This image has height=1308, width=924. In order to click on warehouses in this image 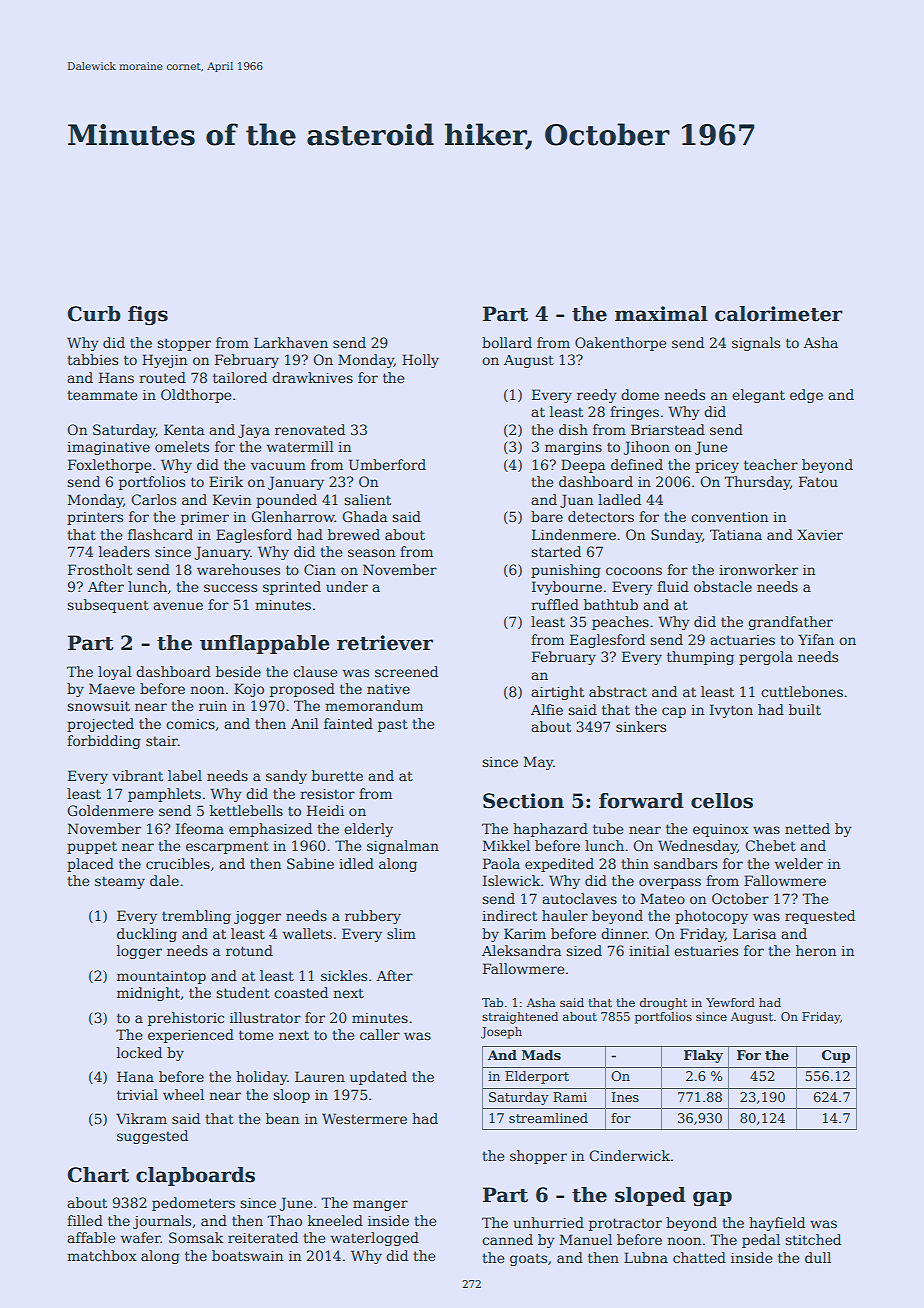, I will do `click(238, 569)`.
